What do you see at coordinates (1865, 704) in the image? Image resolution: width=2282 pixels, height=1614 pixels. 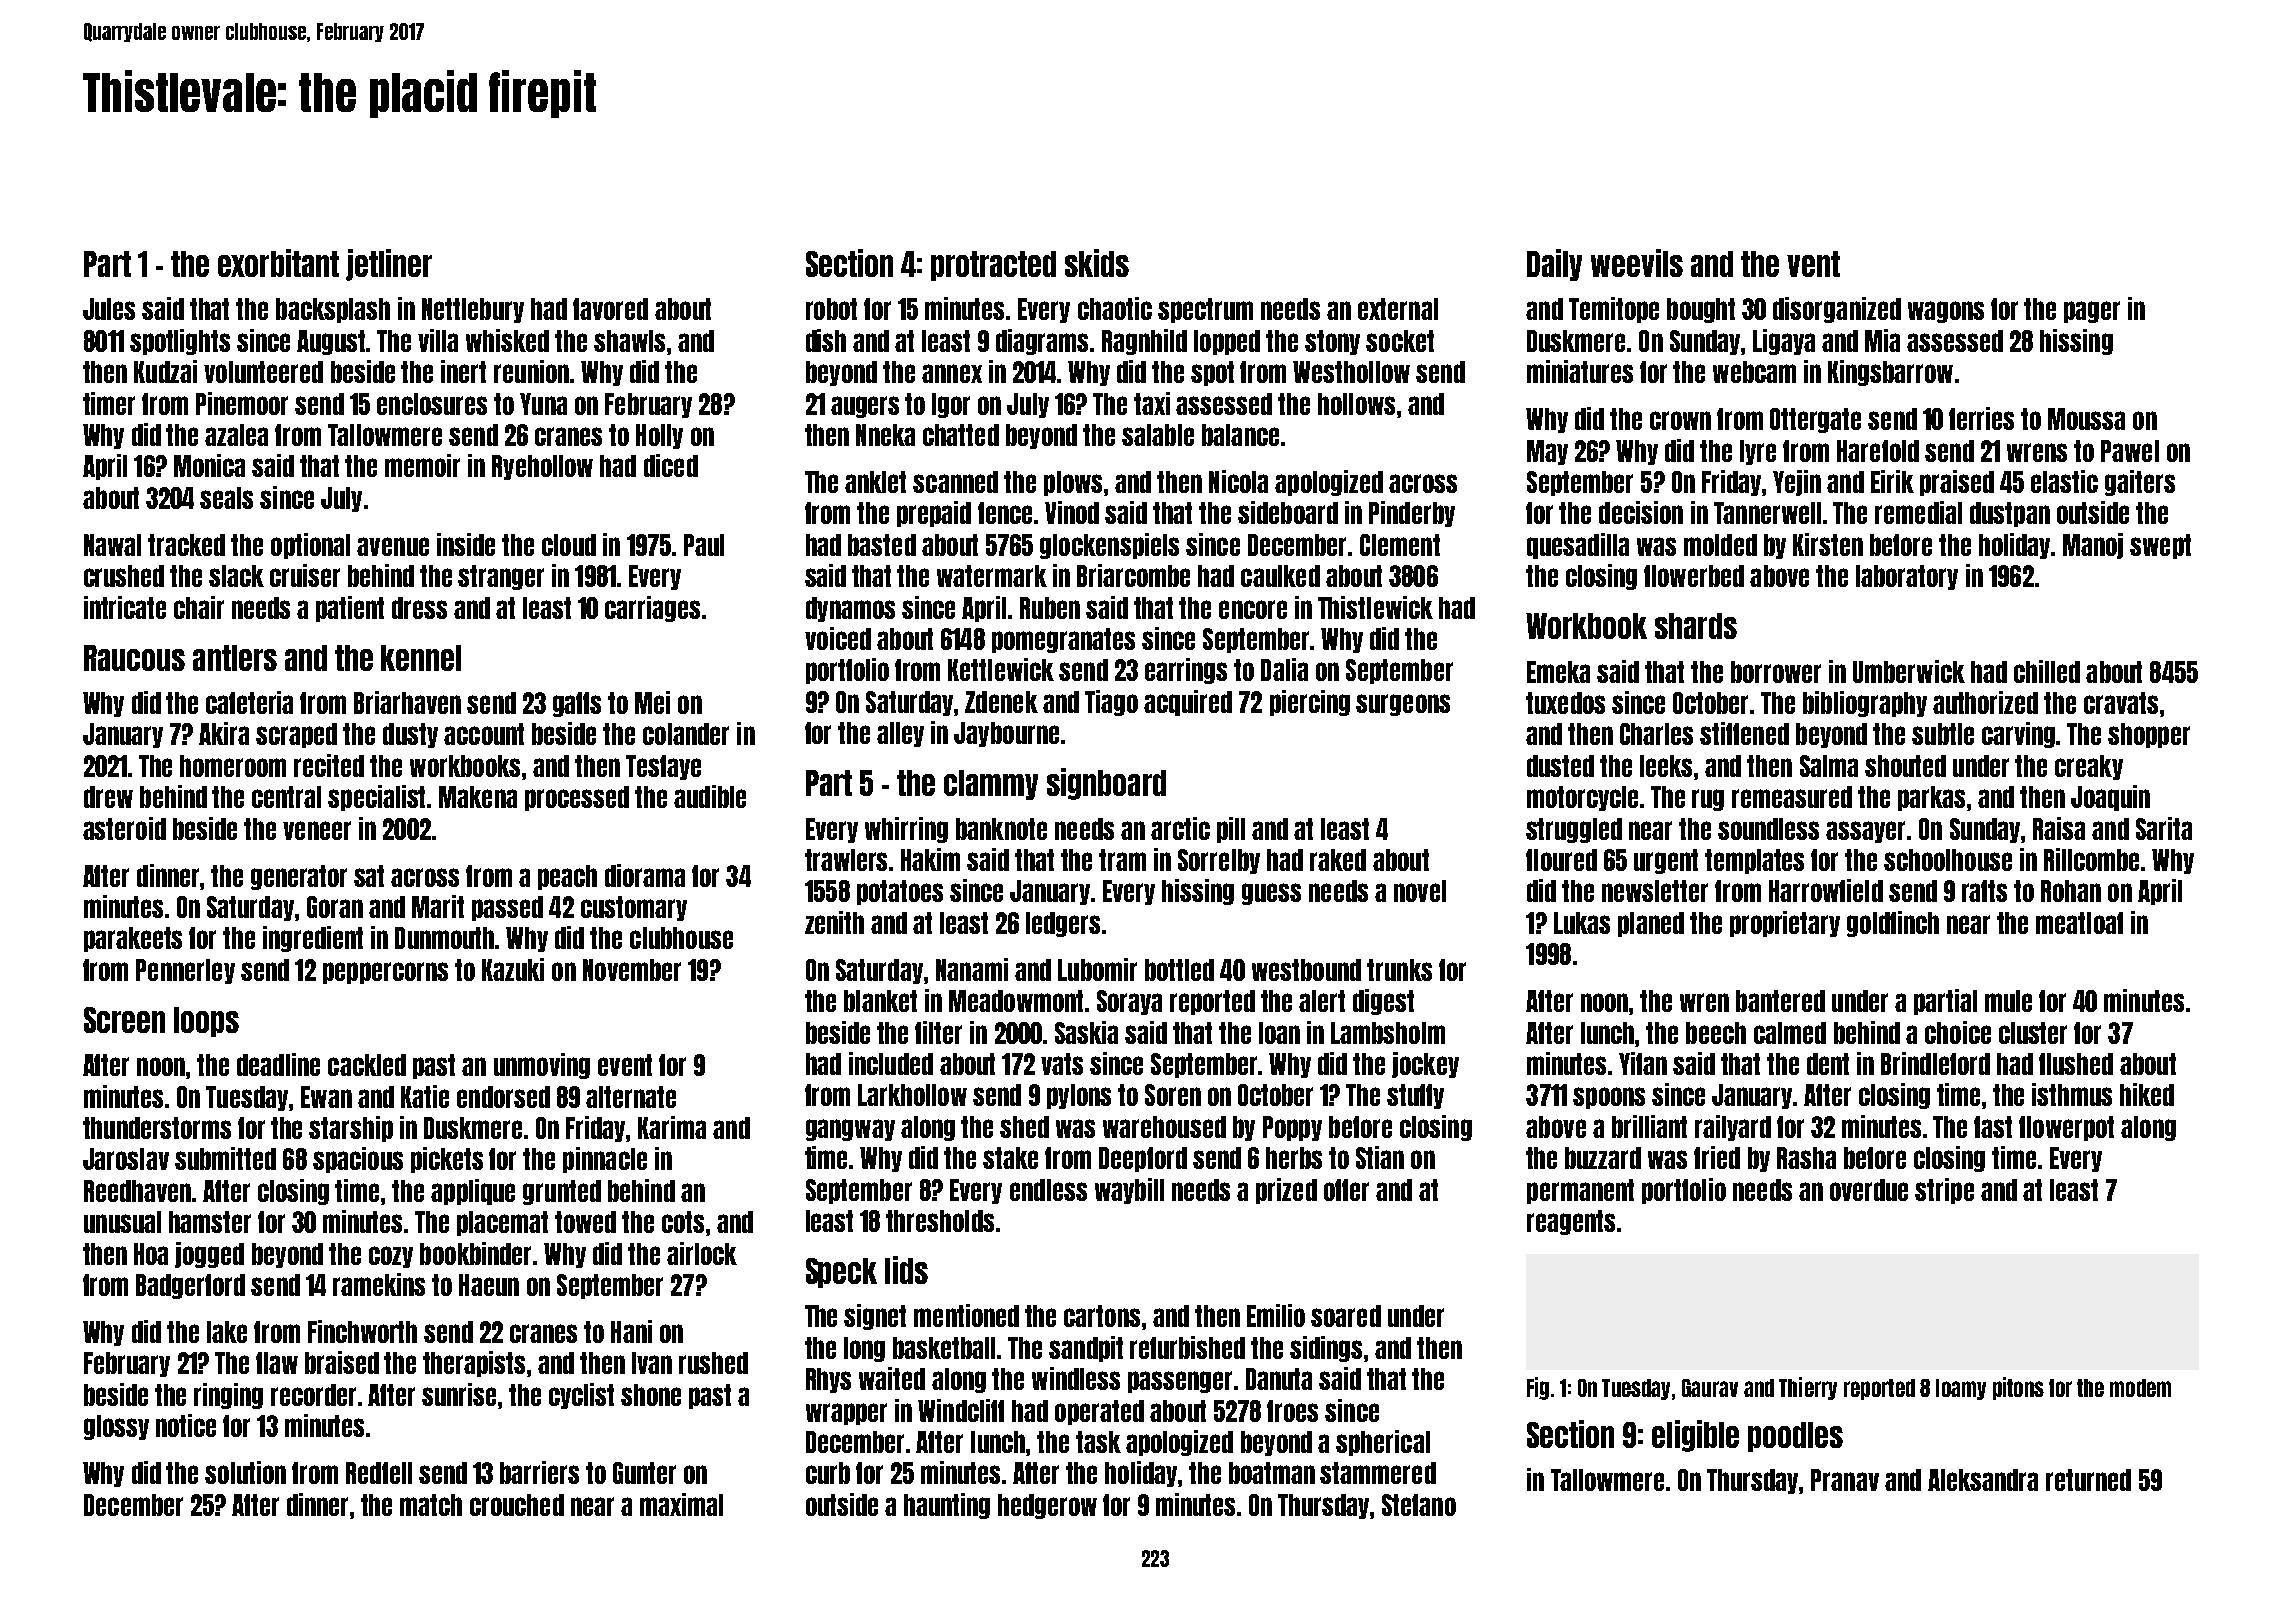 I see `bibliography` at bounding box center [1865, 704].
